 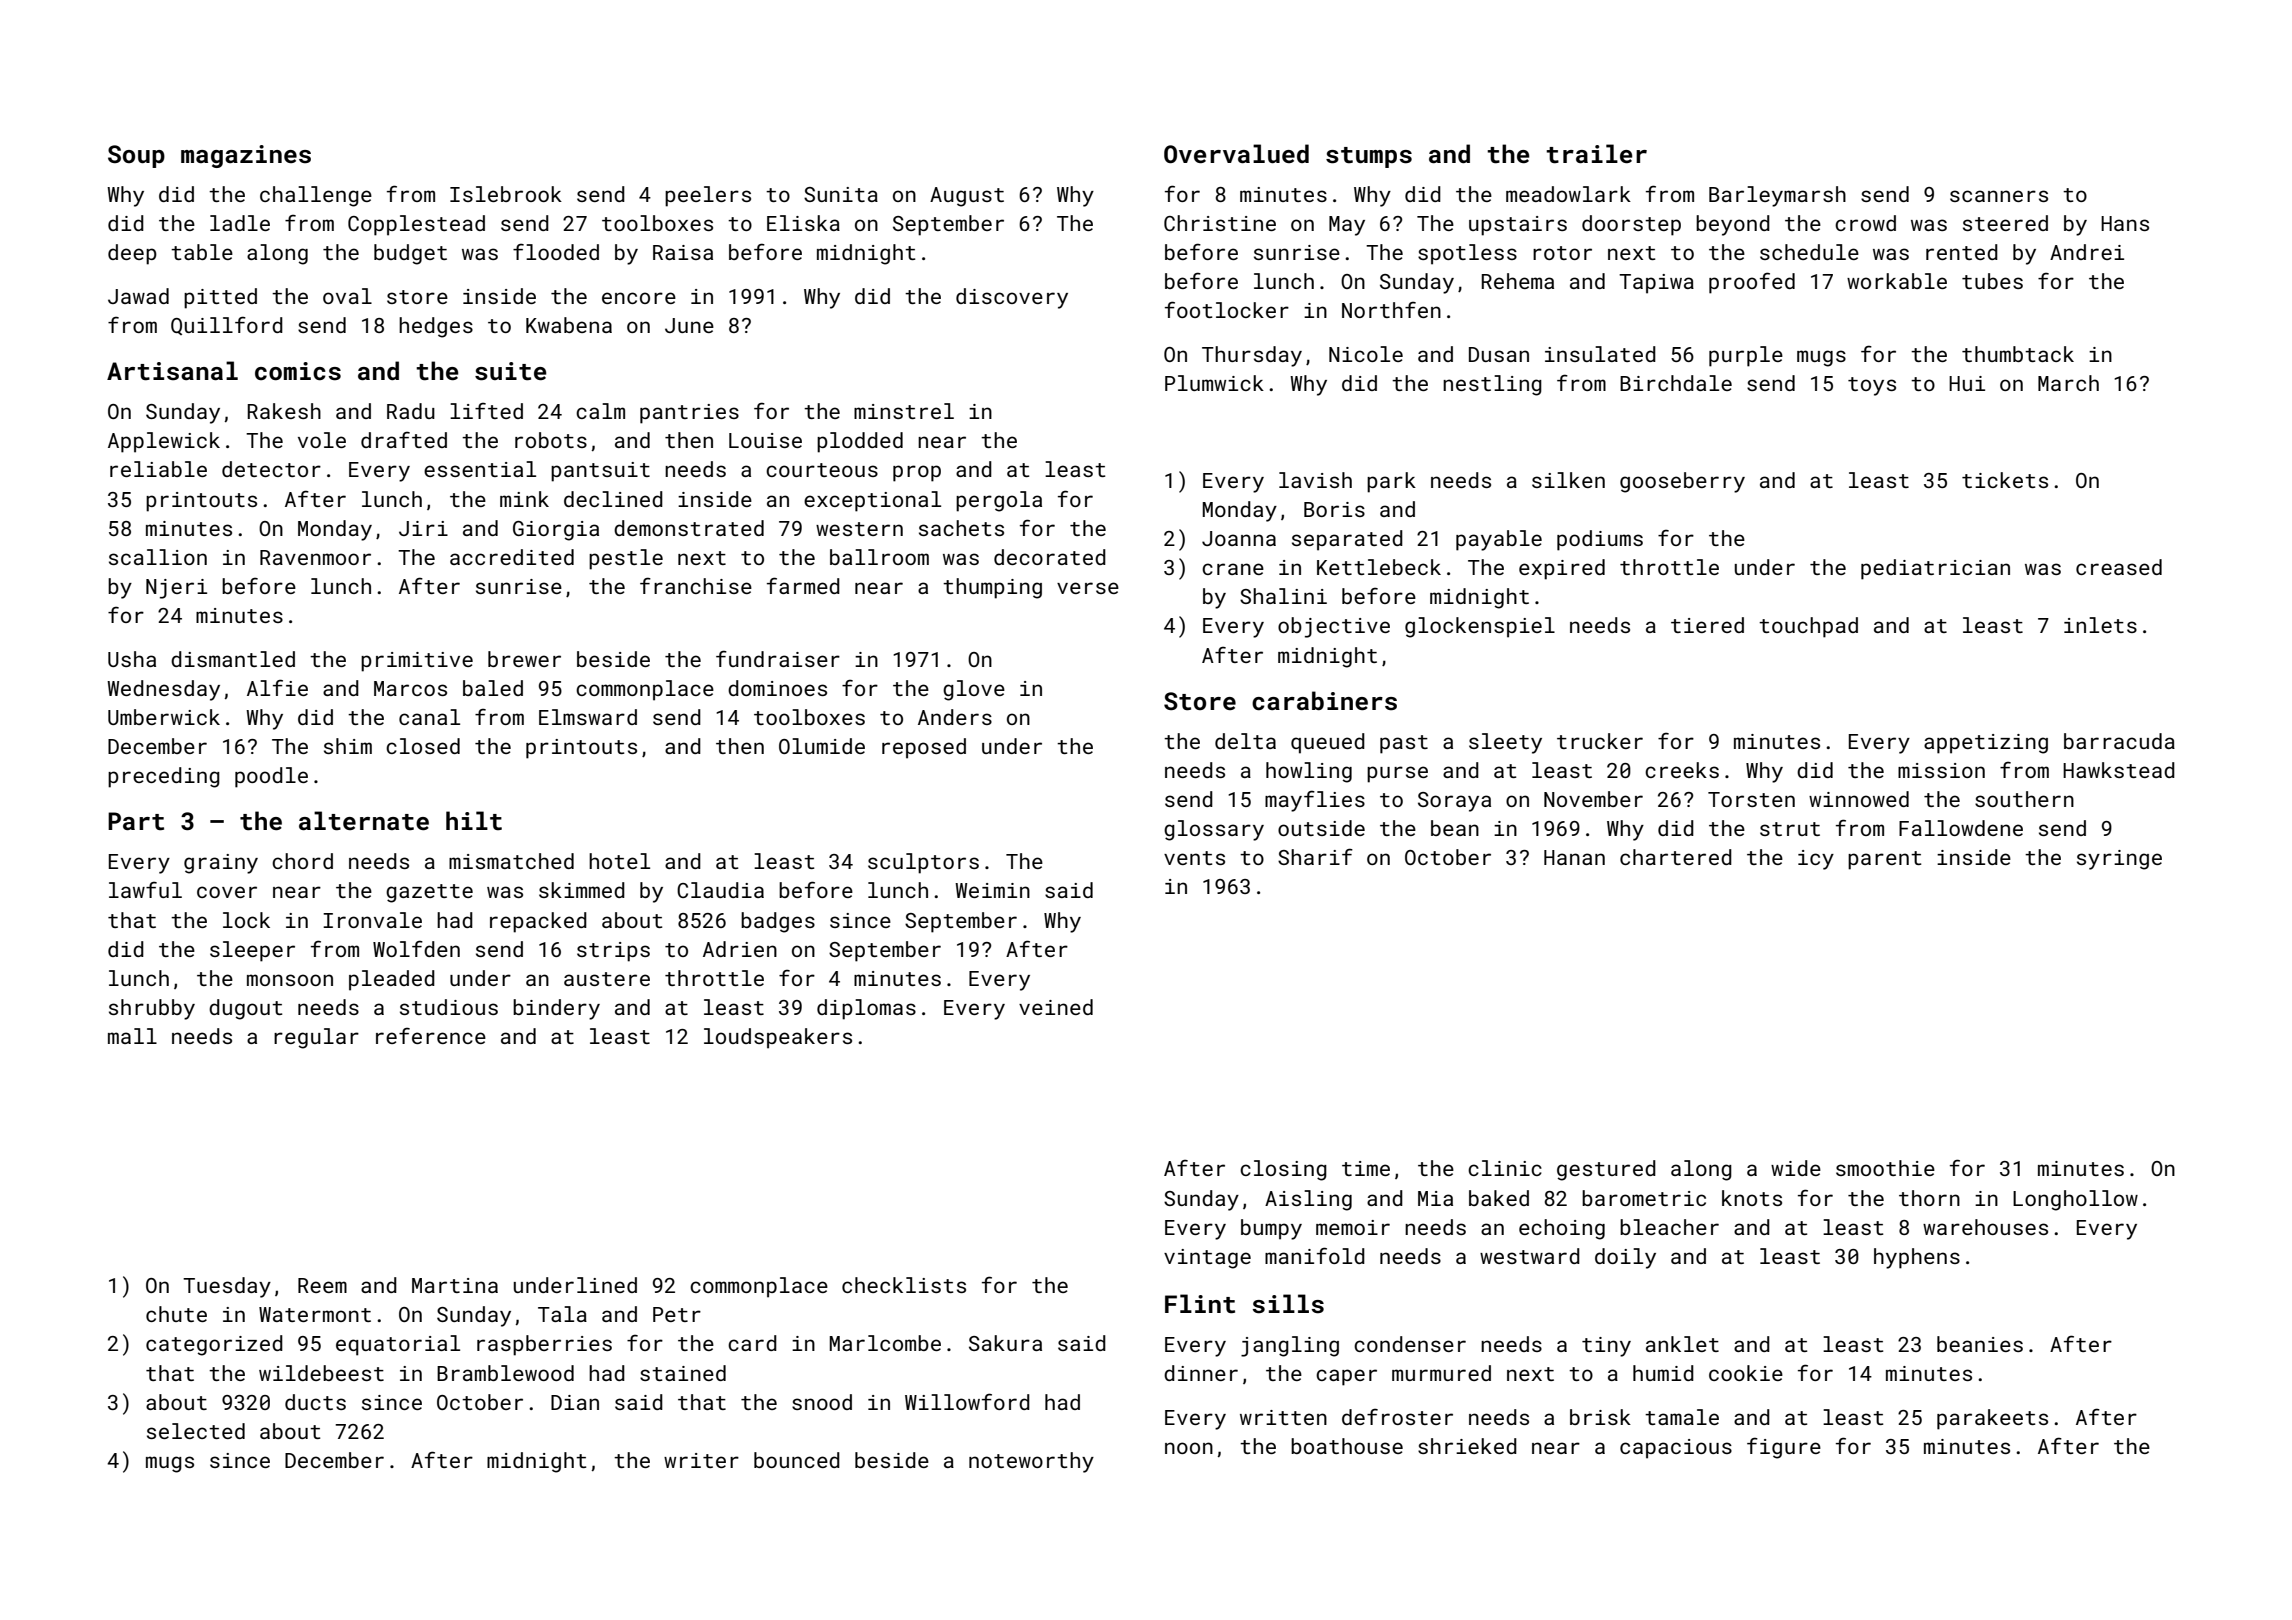 I want to click on trailer, so click(x=1596, y=154).
